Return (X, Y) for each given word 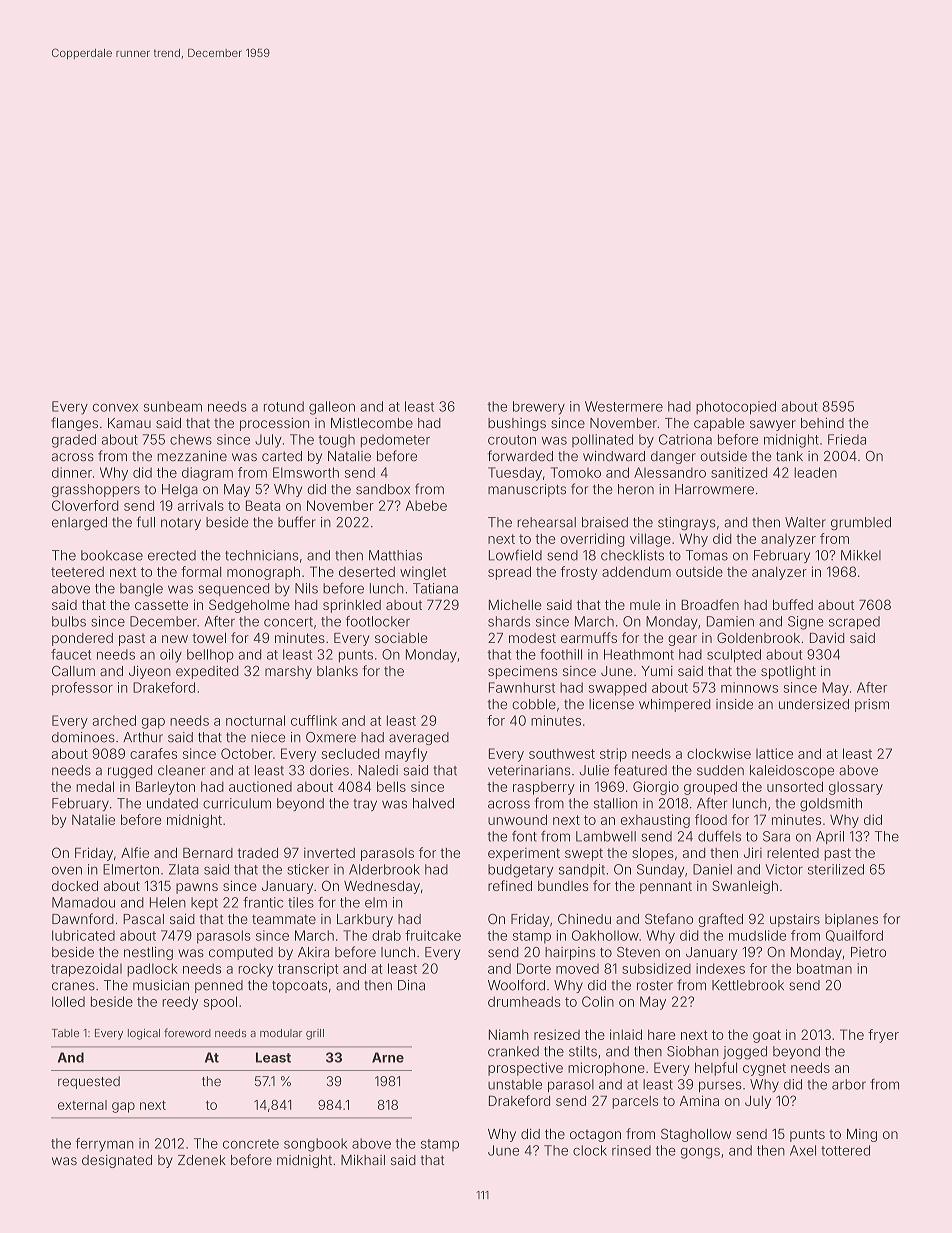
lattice (774, 753)
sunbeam (173, 406)
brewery (539, 408)
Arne (388, 1057)
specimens (522, 672)
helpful (716, 1069)
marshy (288, 672)
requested (89, 1082)
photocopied (736, 408)
